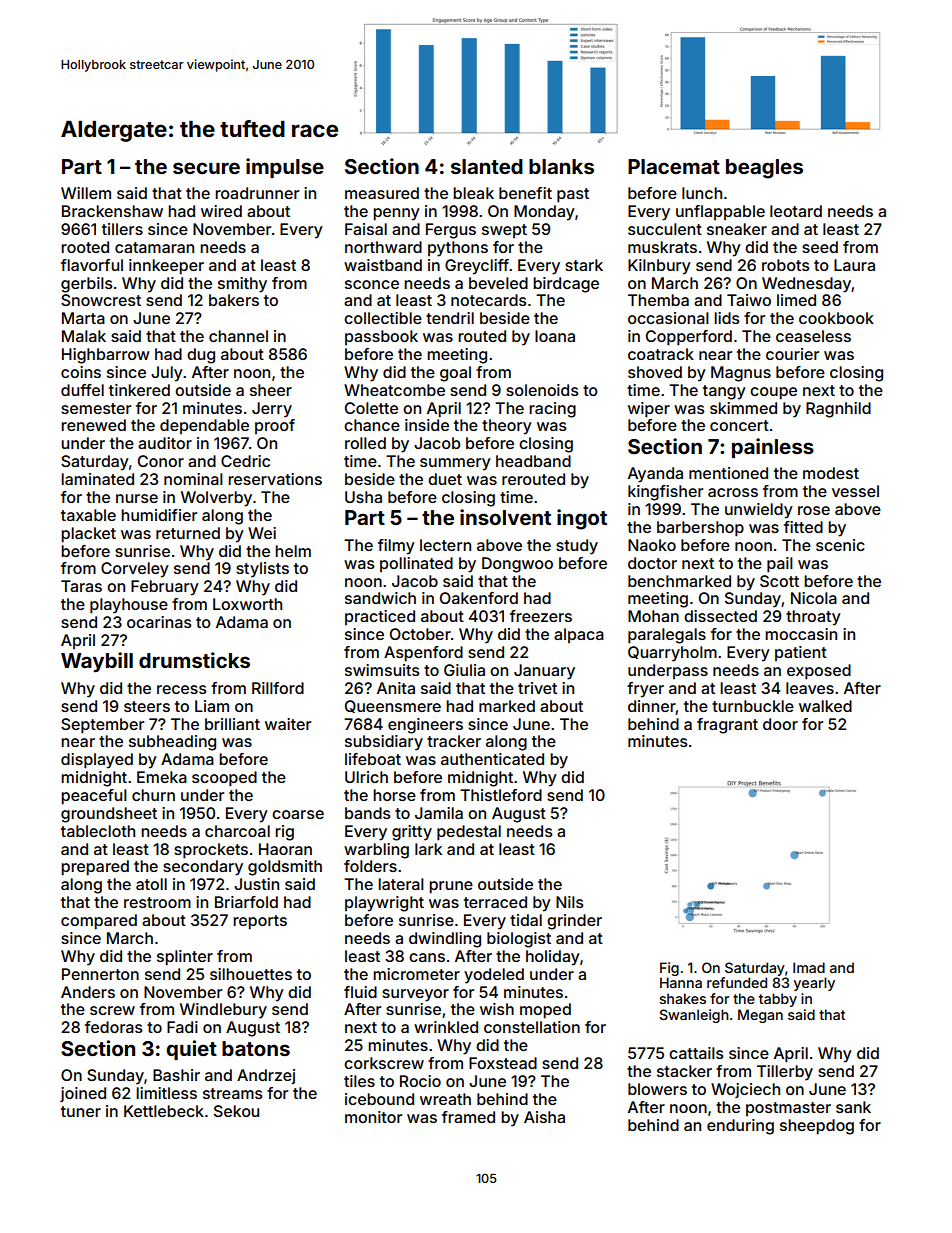  What do you see at coordinates (166, 1093) in the image?
I see `limitless` at bounding box center [166, 1093].
